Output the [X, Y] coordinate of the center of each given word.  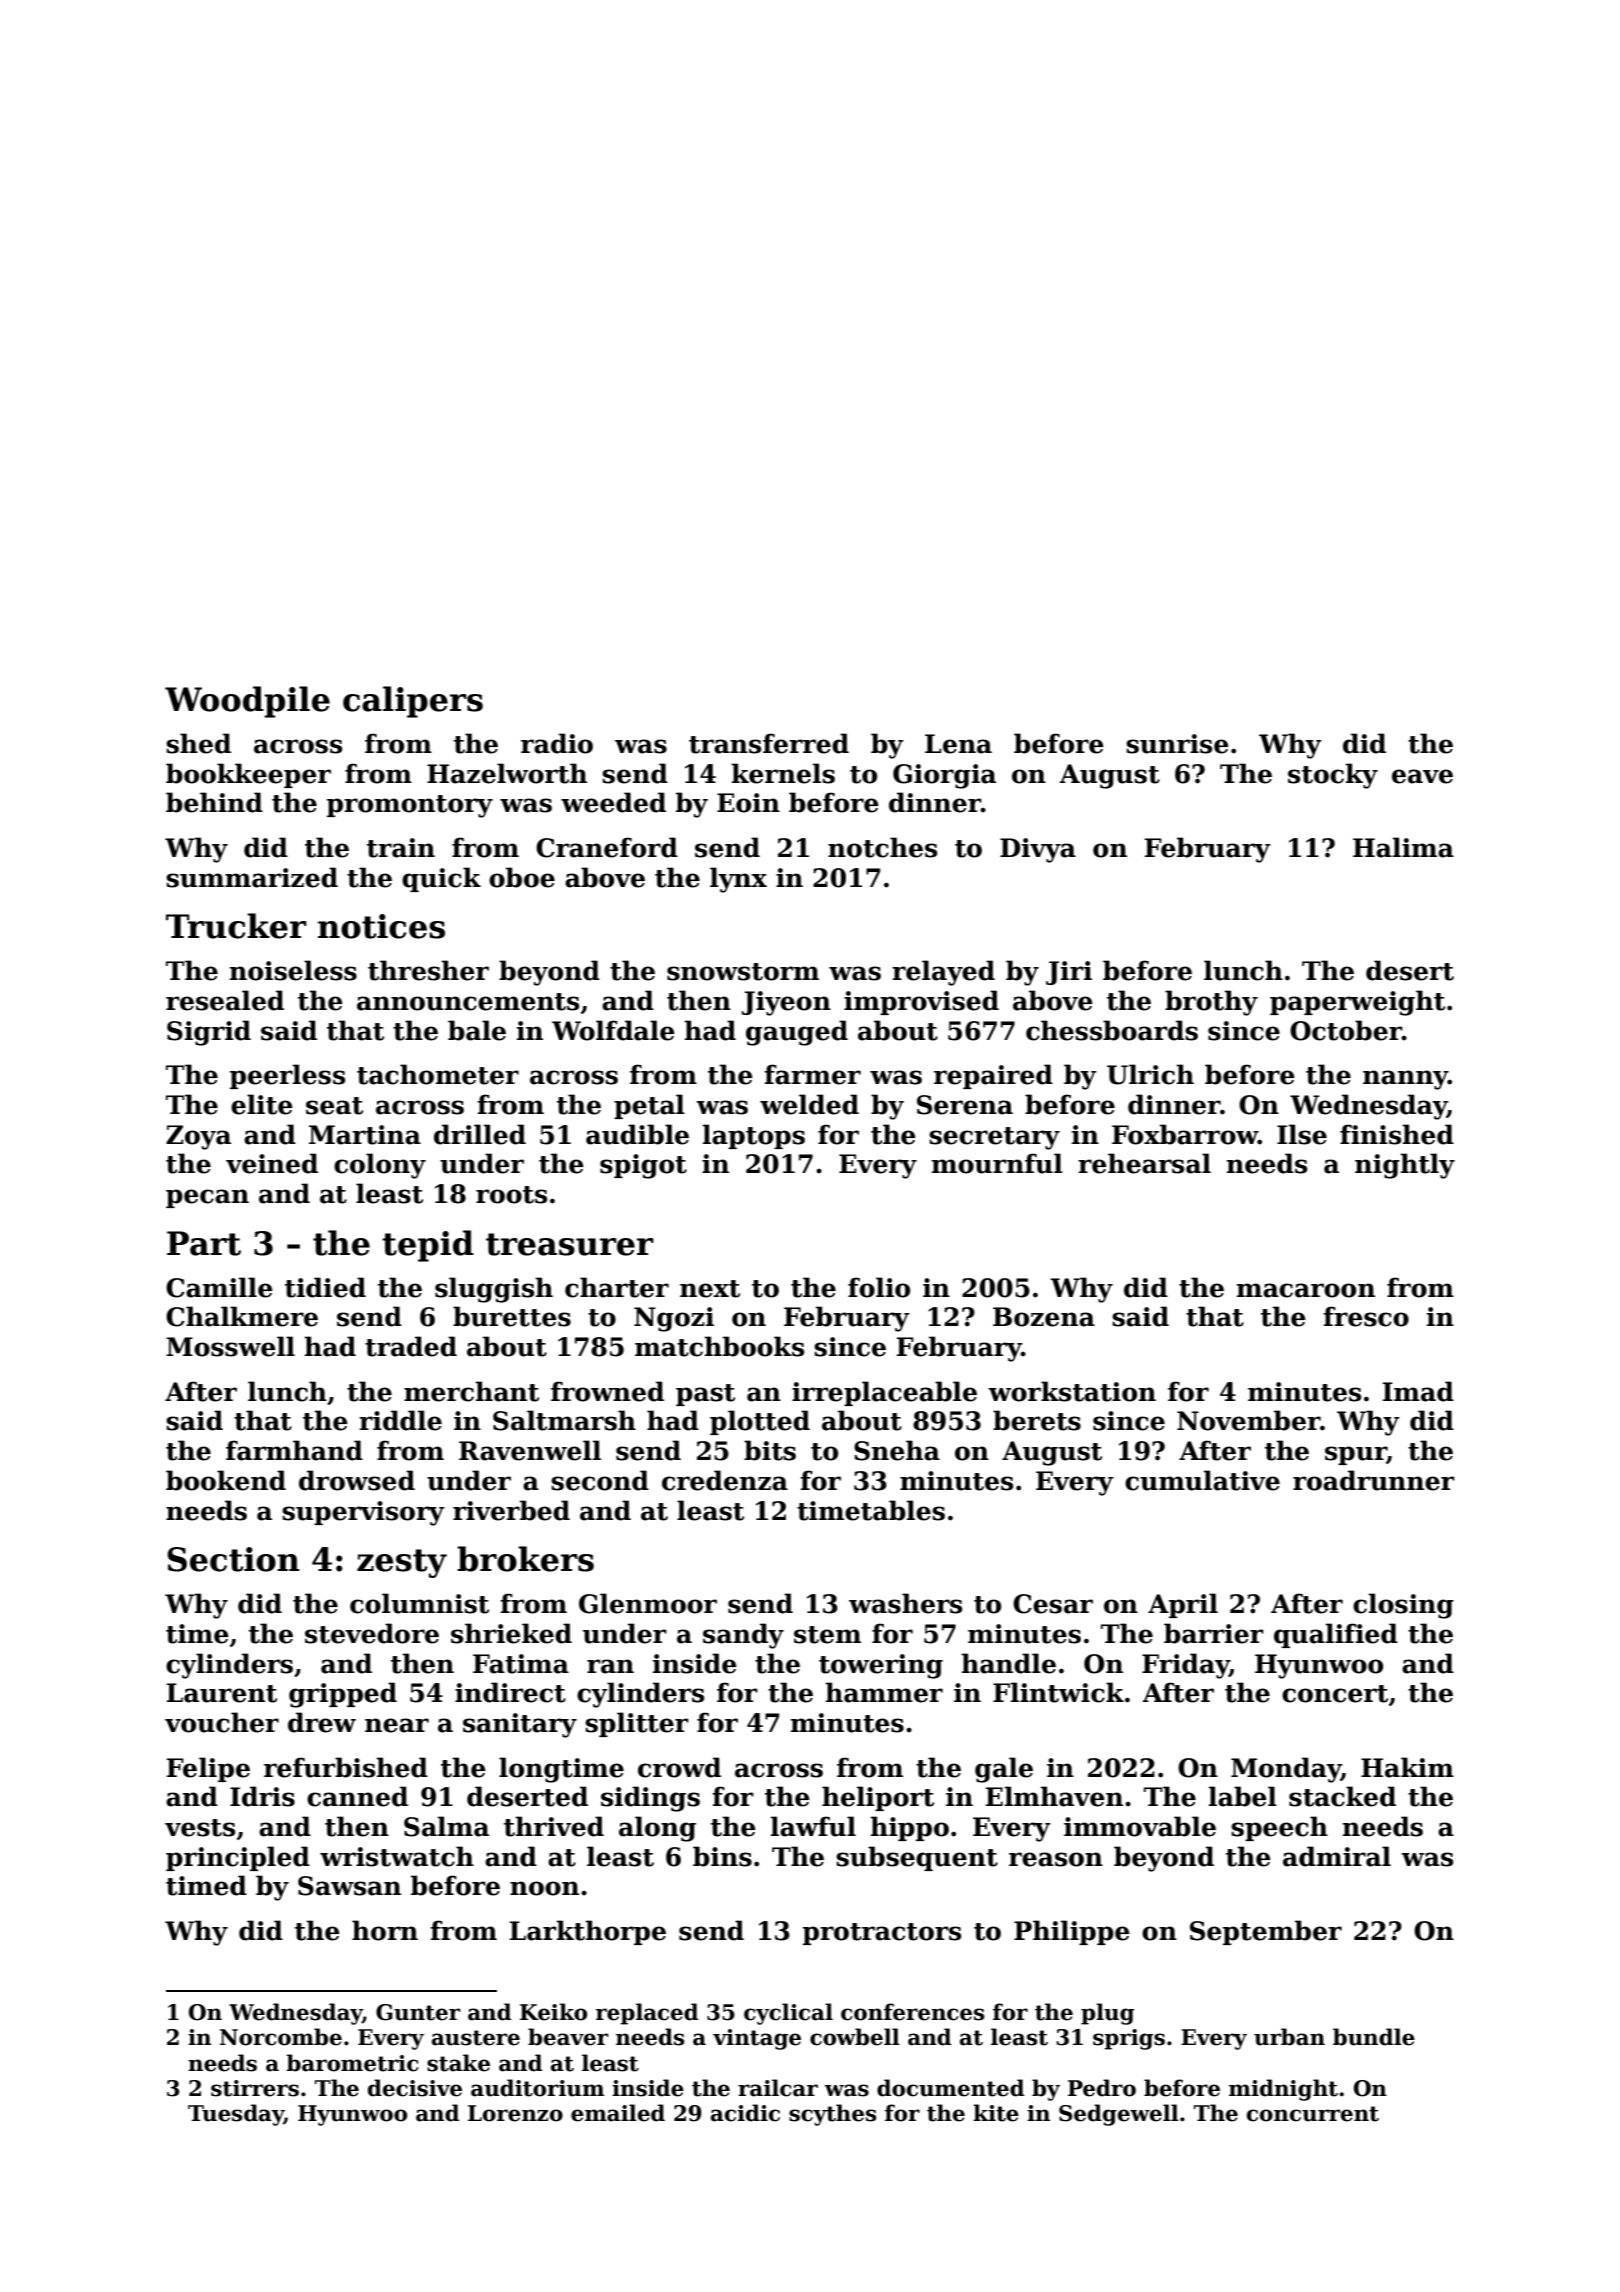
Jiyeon [786, 1003]
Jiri [1069, 973]
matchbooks [719, 1346]
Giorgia [944, 776]
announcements [468, 1002]
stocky [1333, 776]
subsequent [917, 1858]
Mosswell [230, 1346]
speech [1279, 1828]
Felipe [208, 1769]
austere [476, 2038]
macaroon [1306, 1290]
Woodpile [247, 702]
